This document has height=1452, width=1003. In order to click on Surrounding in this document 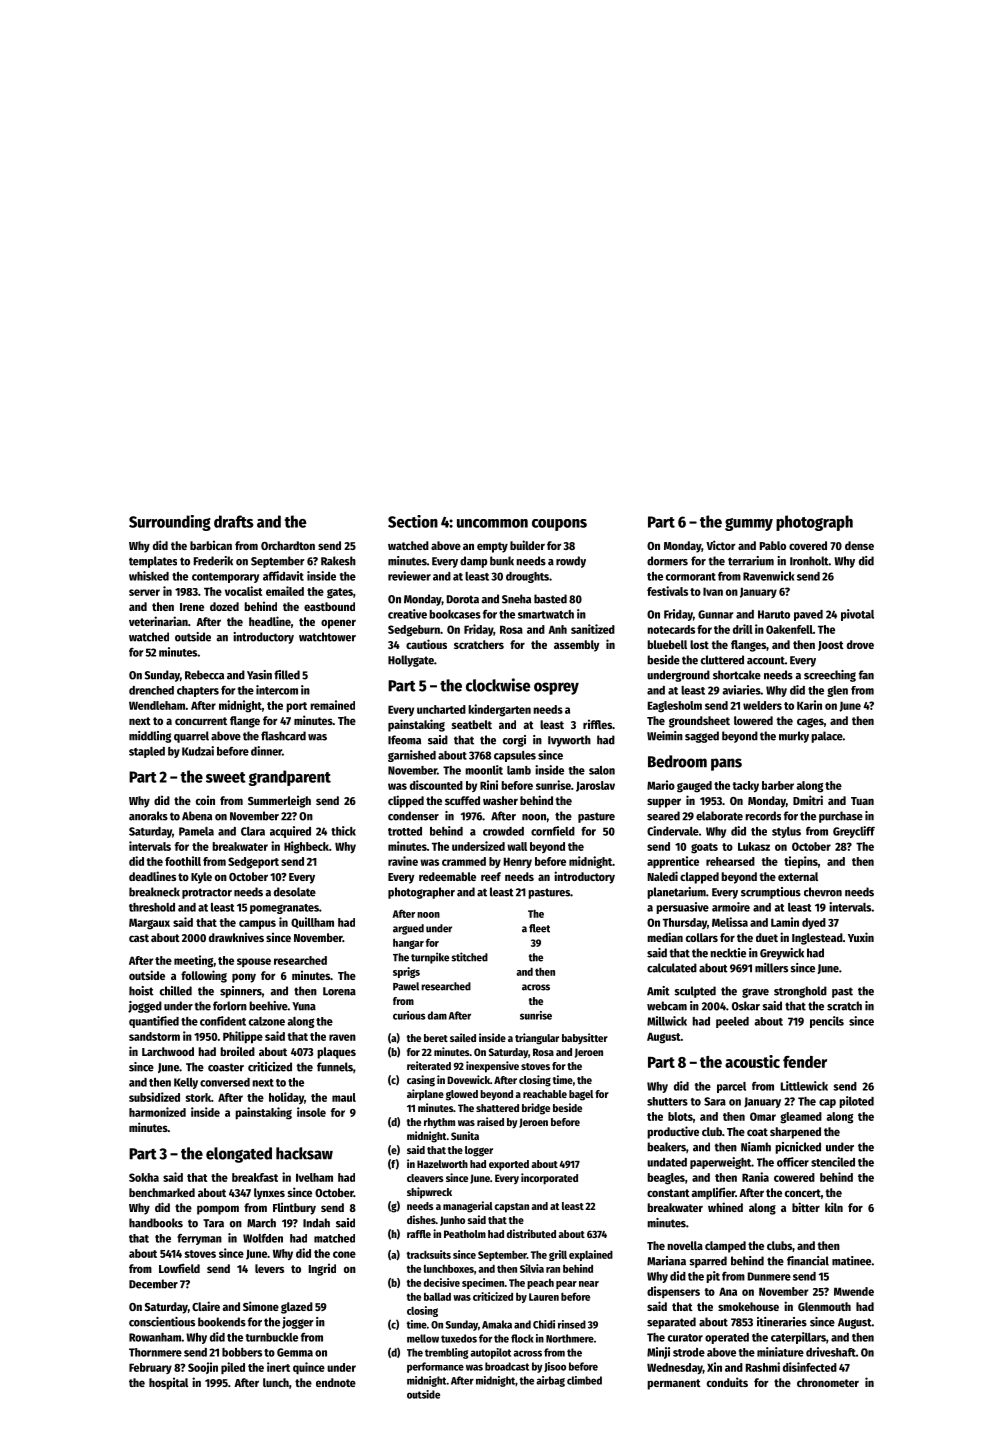, I will do `click(170, 523)`.
